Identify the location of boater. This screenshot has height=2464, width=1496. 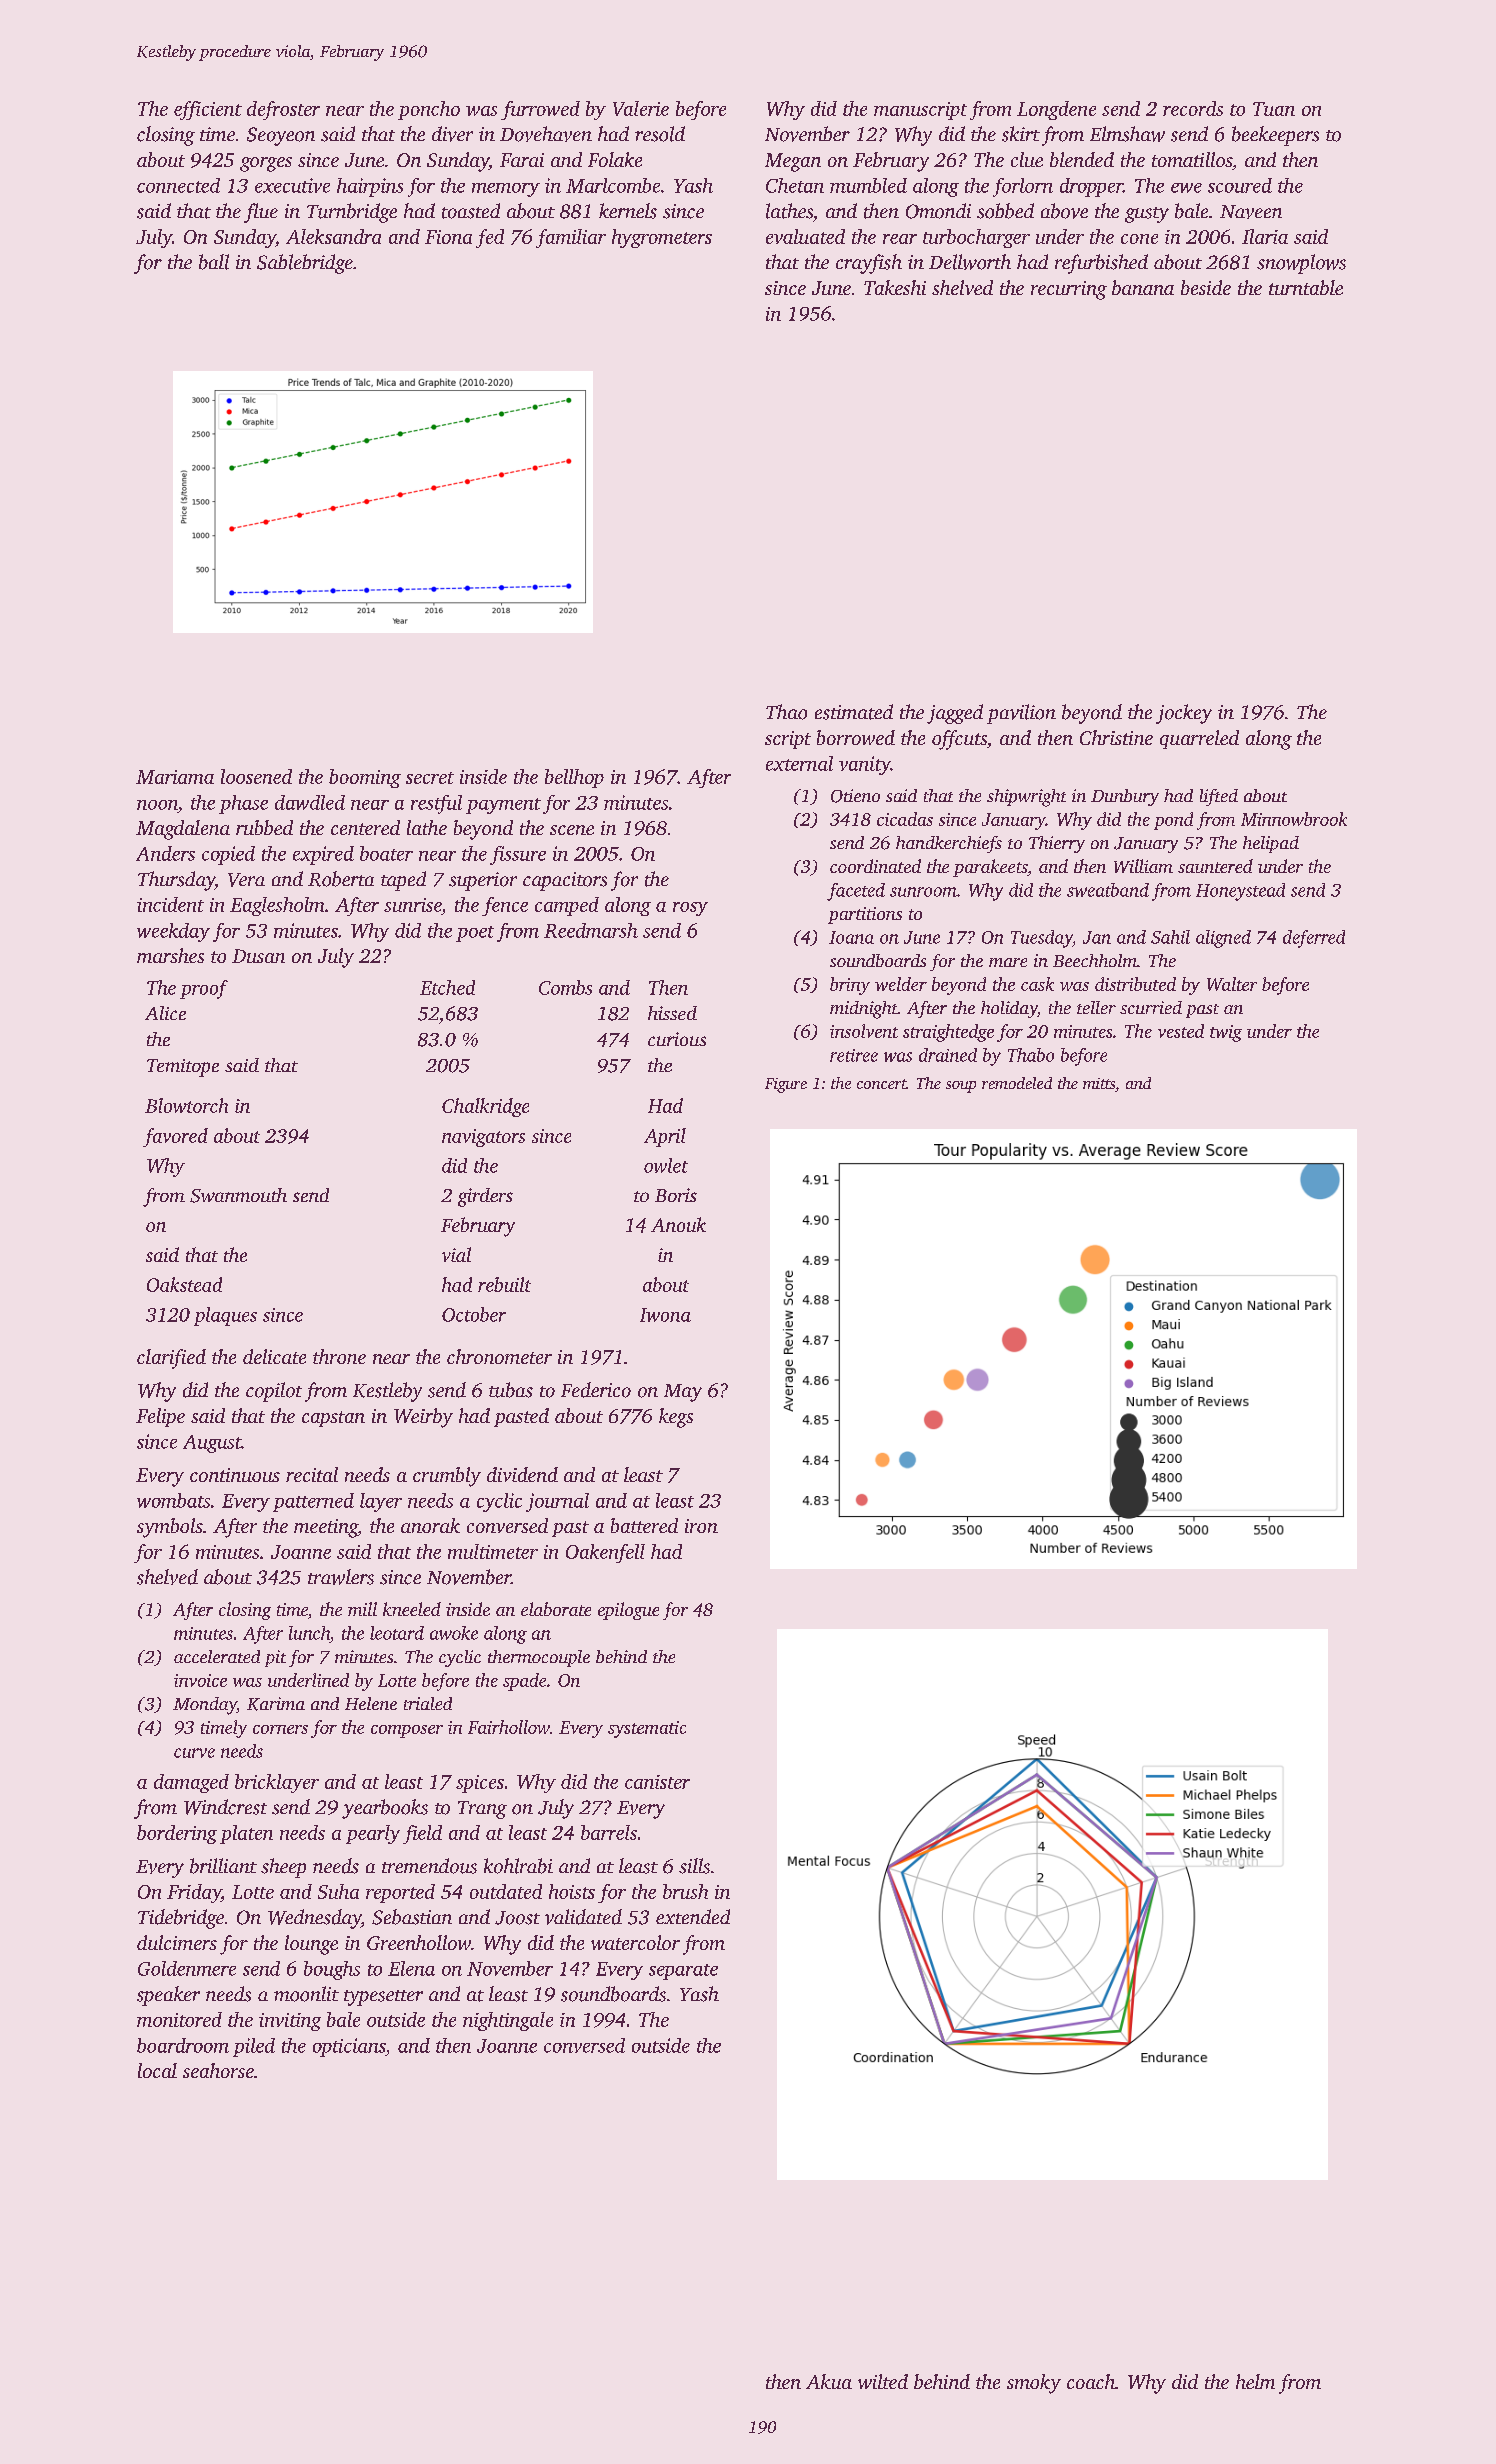
(386, 853).
